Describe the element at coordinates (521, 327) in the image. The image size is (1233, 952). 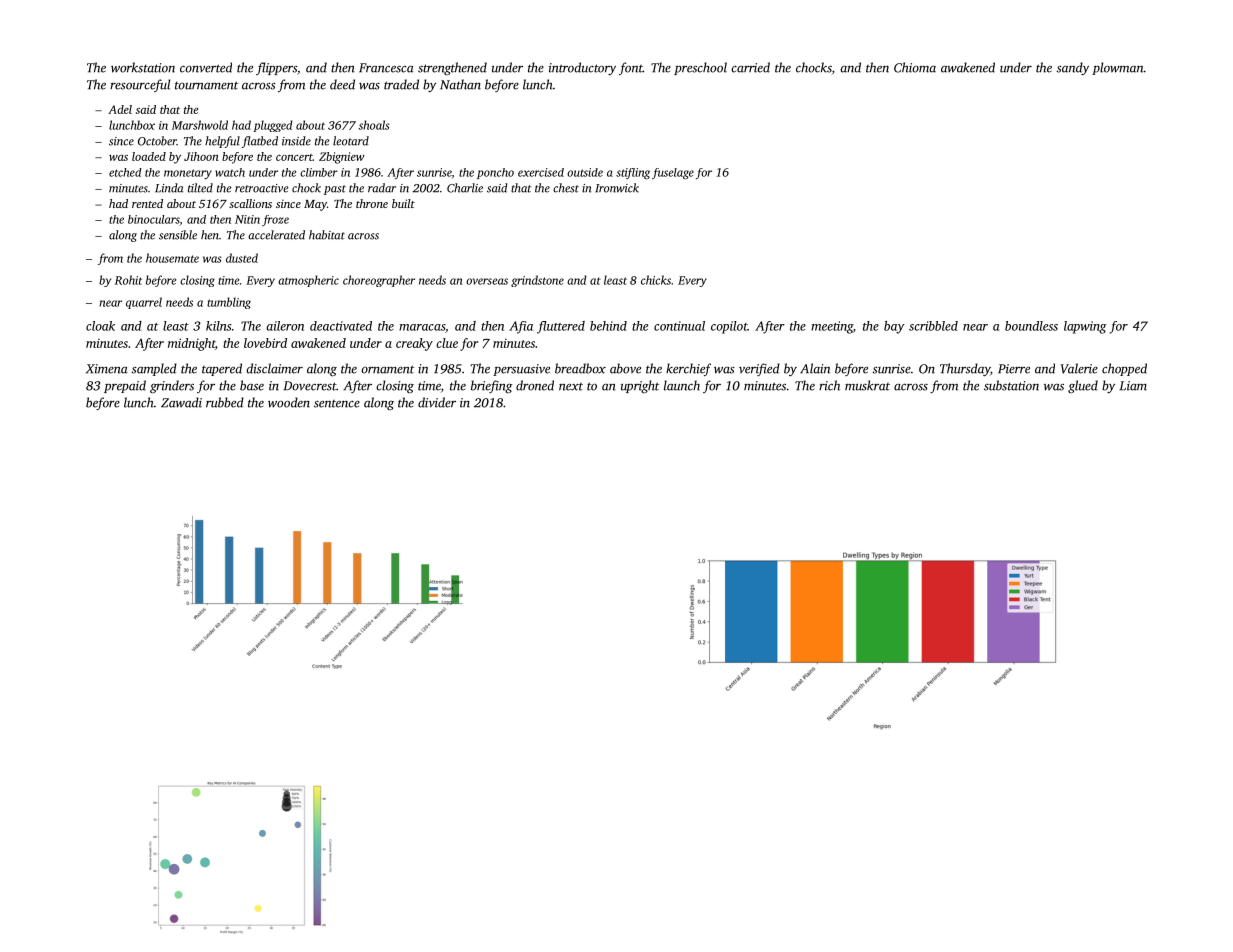
I see `Afia` at that location.
